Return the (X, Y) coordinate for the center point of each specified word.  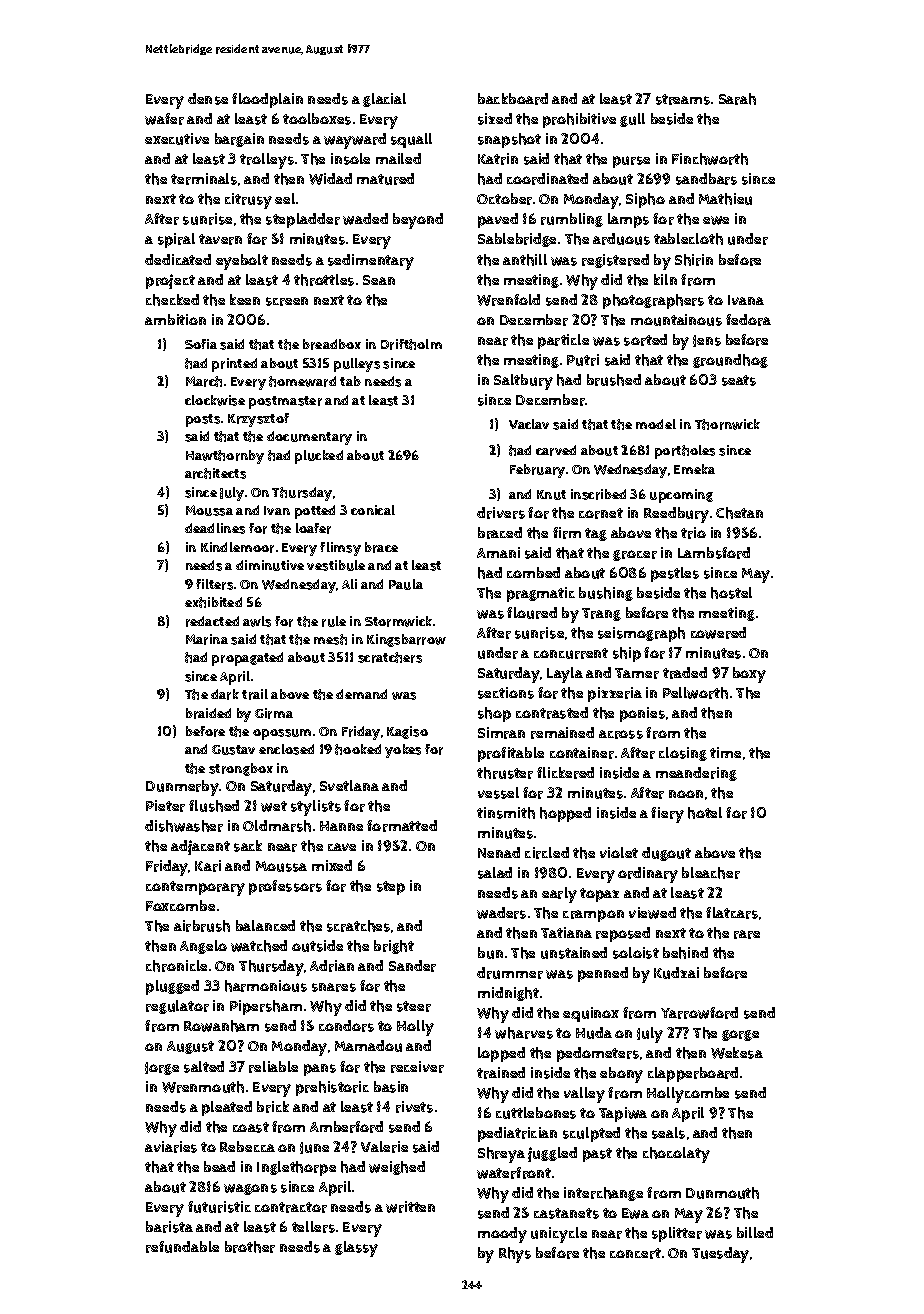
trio (693, 533)
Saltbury (523, 382)
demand (361, 694)
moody (502, 1235)
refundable (182, 1247)
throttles (324, 280)
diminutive (270, 565)
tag (596, 534)
